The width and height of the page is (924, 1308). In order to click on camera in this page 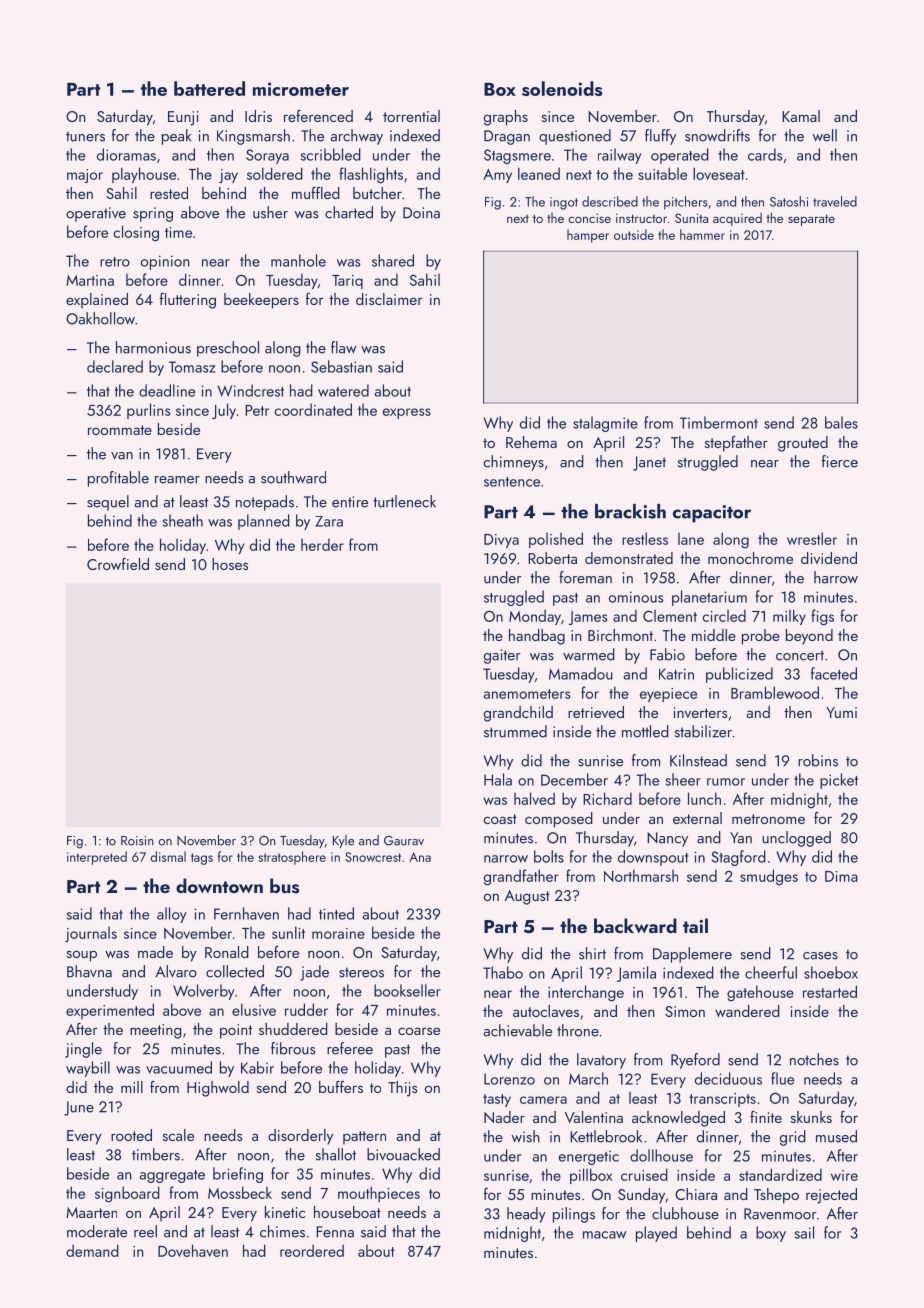, I will do `click(543, 1100)`.
